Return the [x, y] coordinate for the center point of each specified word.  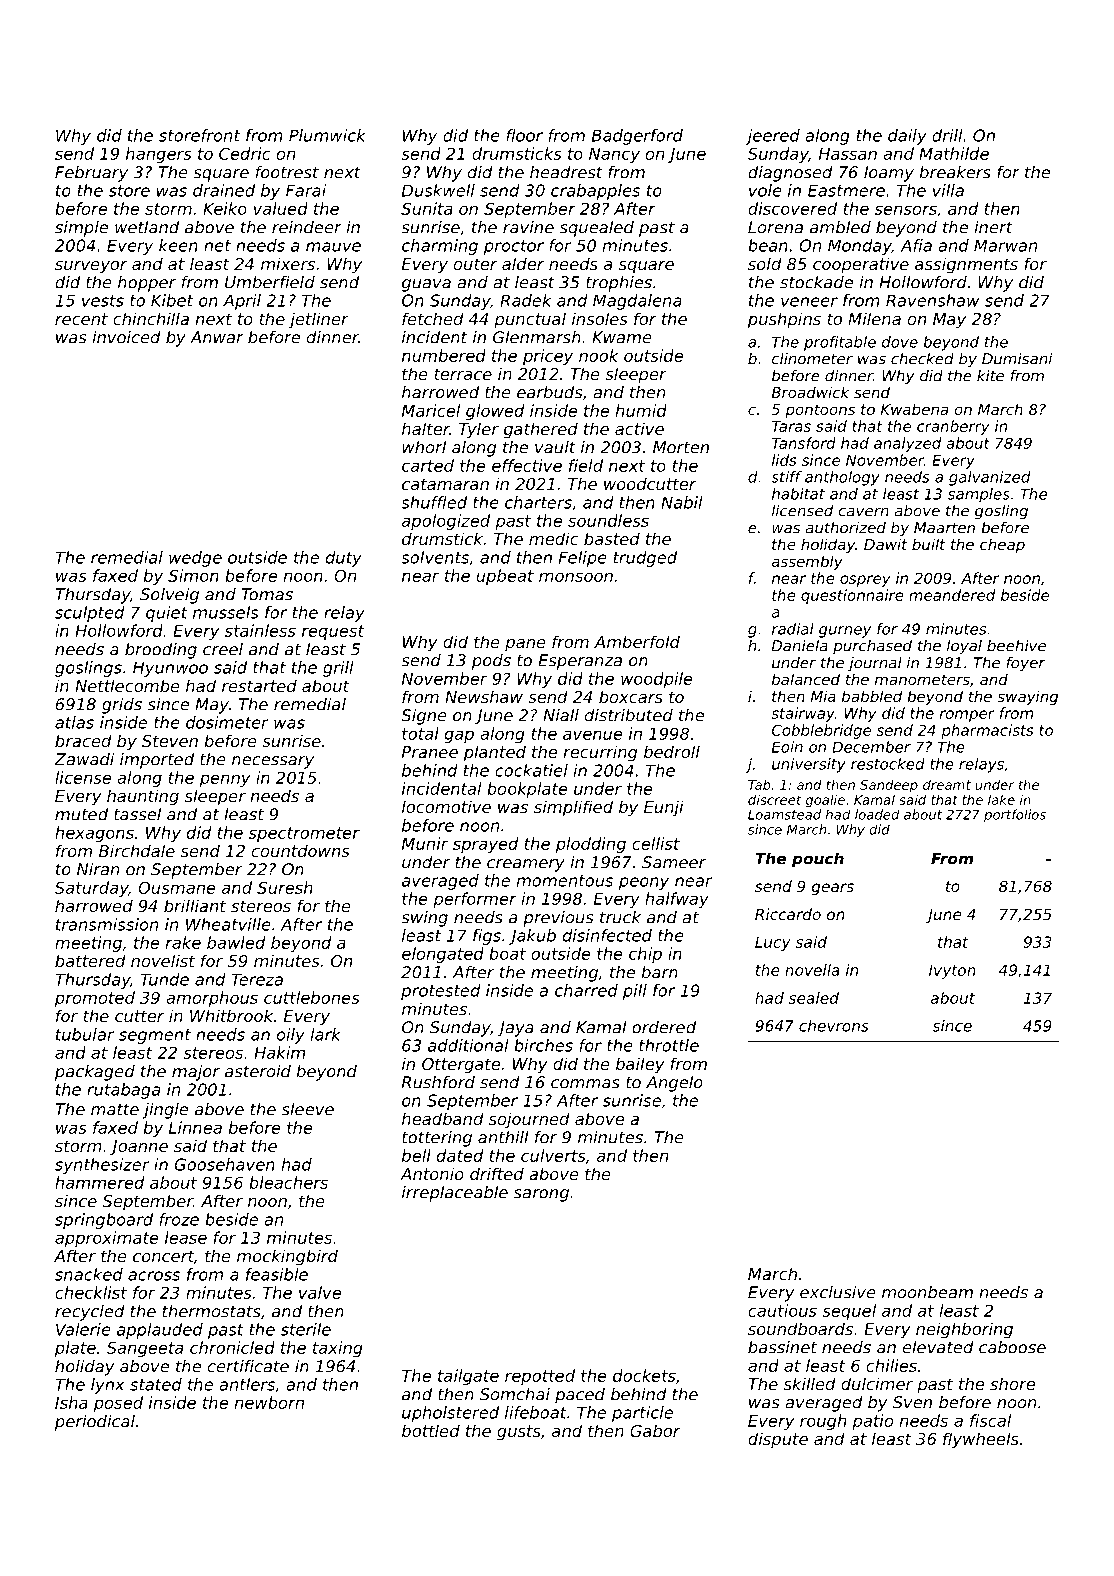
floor [524, 135]
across [154, 1276]
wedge [195, 559]
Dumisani [1017, 359]
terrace [463, 374]
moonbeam [927, 1292]
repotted [540, 1377]
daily [907, 137]
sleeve [308, 1109]
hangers [159, 155]
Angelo [674, 1084]
